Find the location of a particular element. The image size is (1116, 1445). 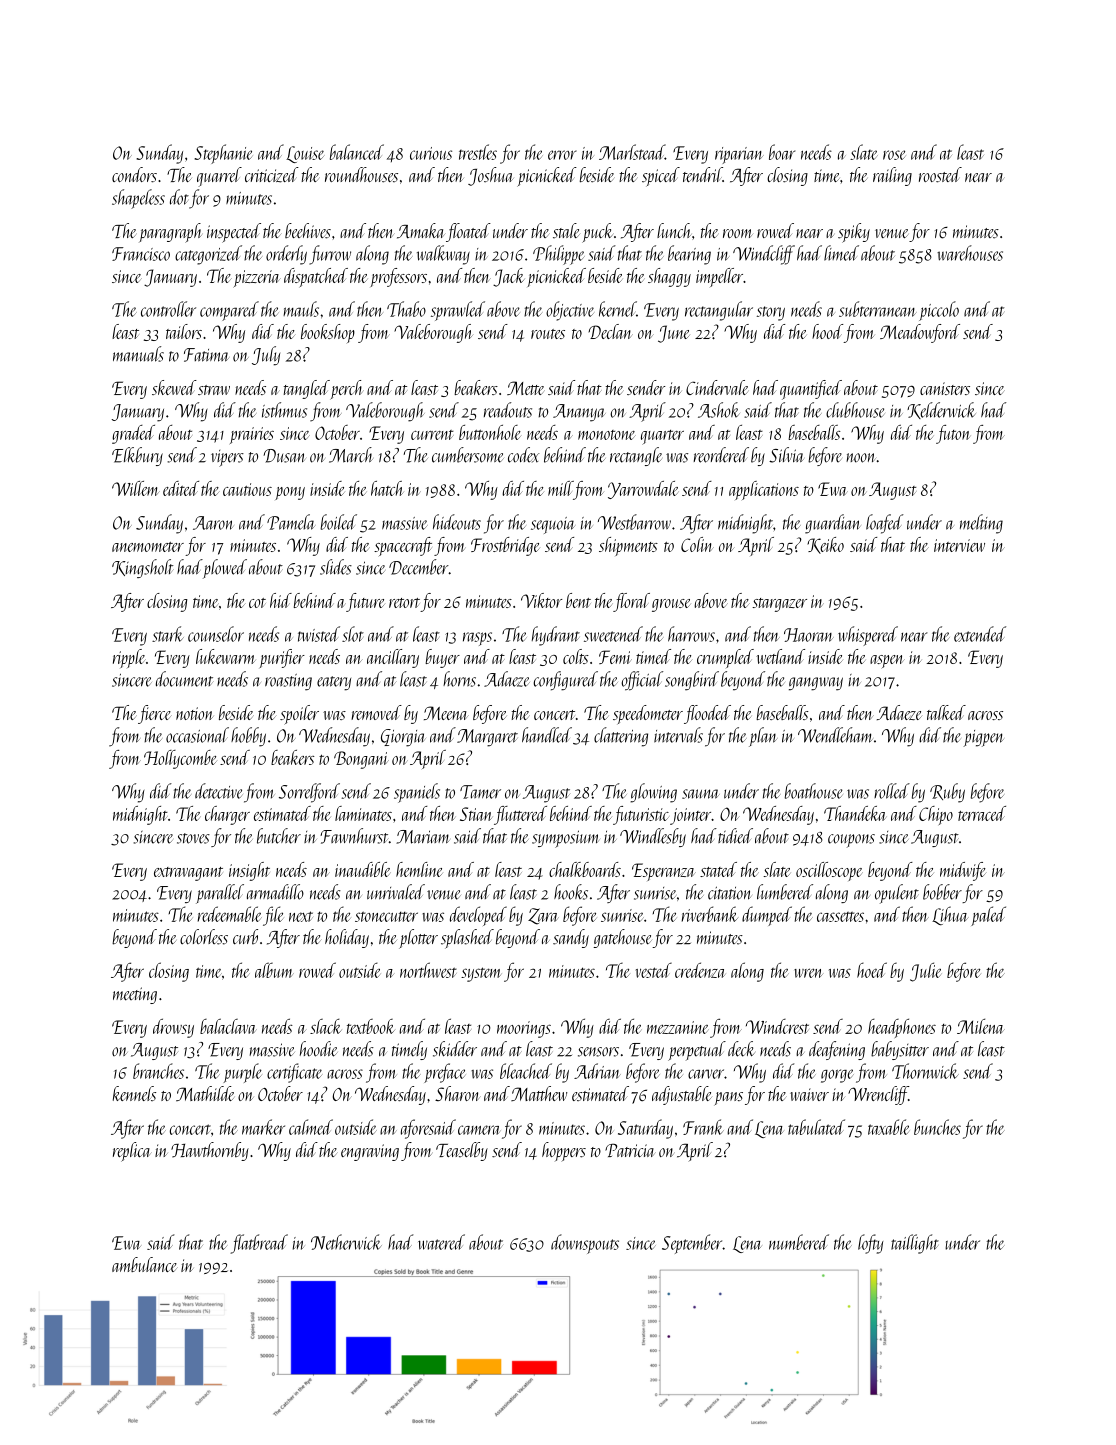

pigpen is located at coordinates (983, 738).
